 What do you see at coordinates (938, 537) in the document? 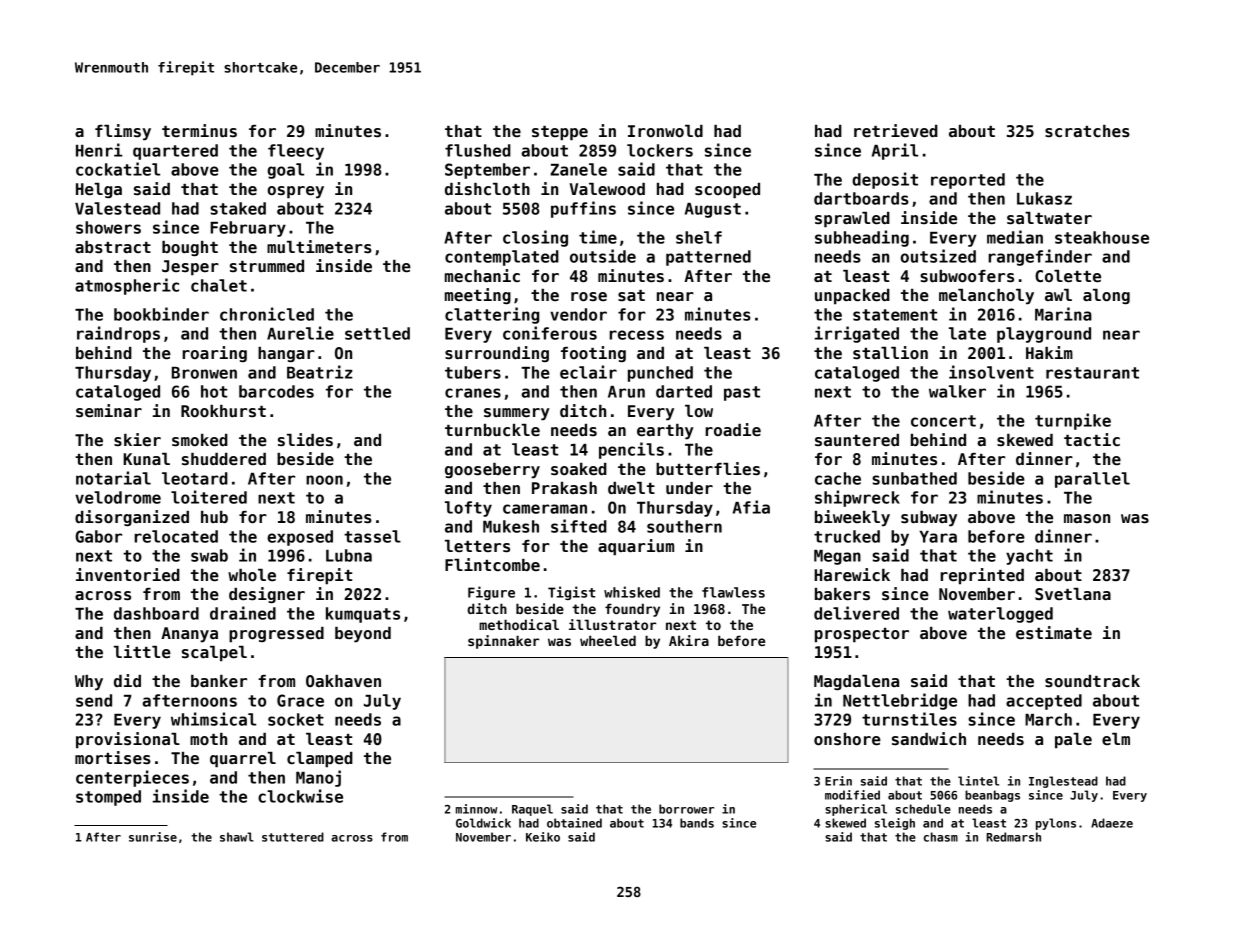
I see `Yara` at bounding box center [938, 537].
